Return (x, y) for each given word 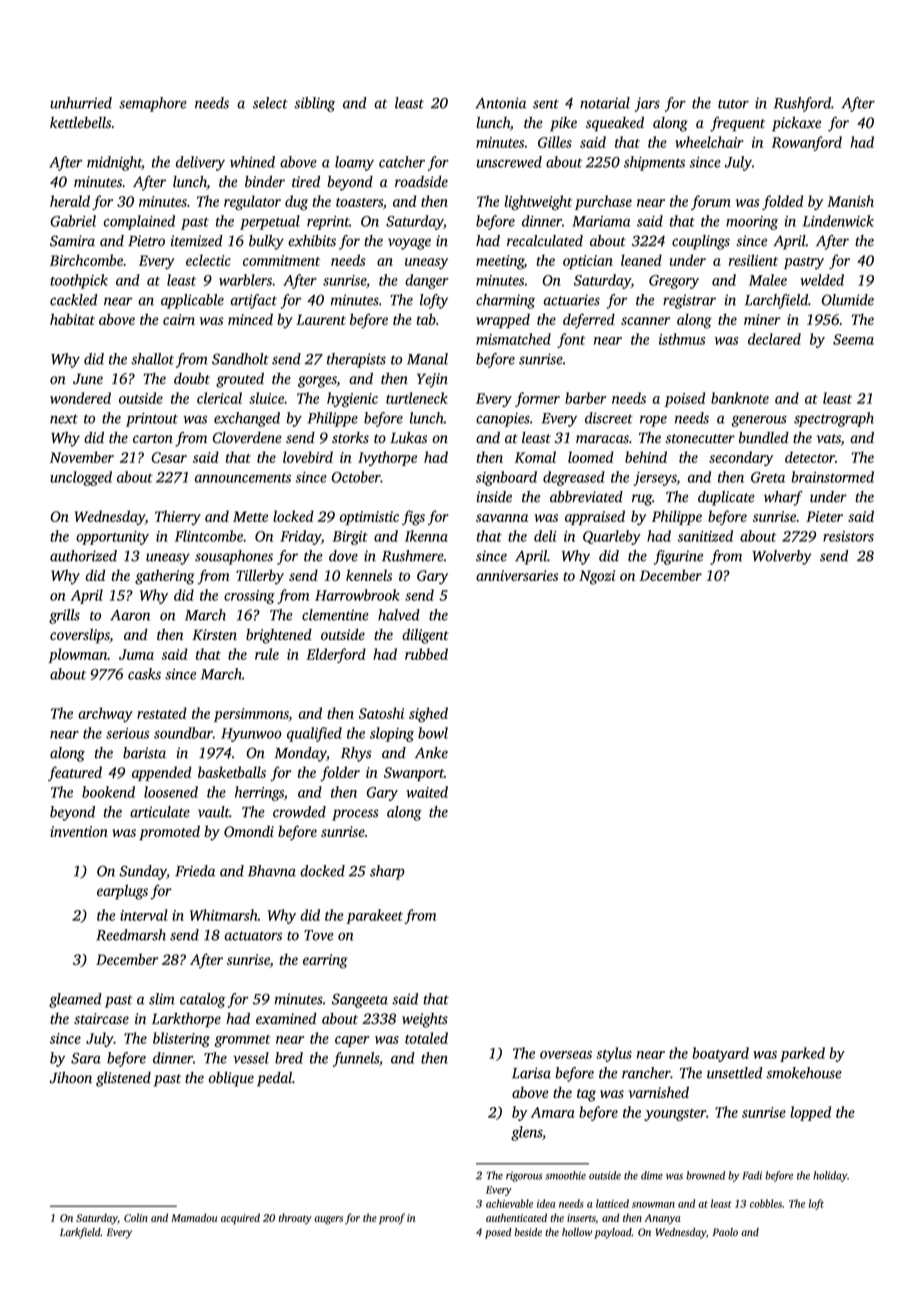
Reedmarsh (131, 935)
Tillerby (260, 577)
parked (802, 1054)
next (64, 419)
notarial (605, 103)
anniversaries (517, 575)
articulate (160, 812)
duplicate (726, 498)
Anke (431, 753)
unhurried (81, 103)
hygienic (352, 399)
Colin (136, 1217)
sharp (387, 872)
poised (684, 399)
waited (427, 792)
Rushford (802, 104)
